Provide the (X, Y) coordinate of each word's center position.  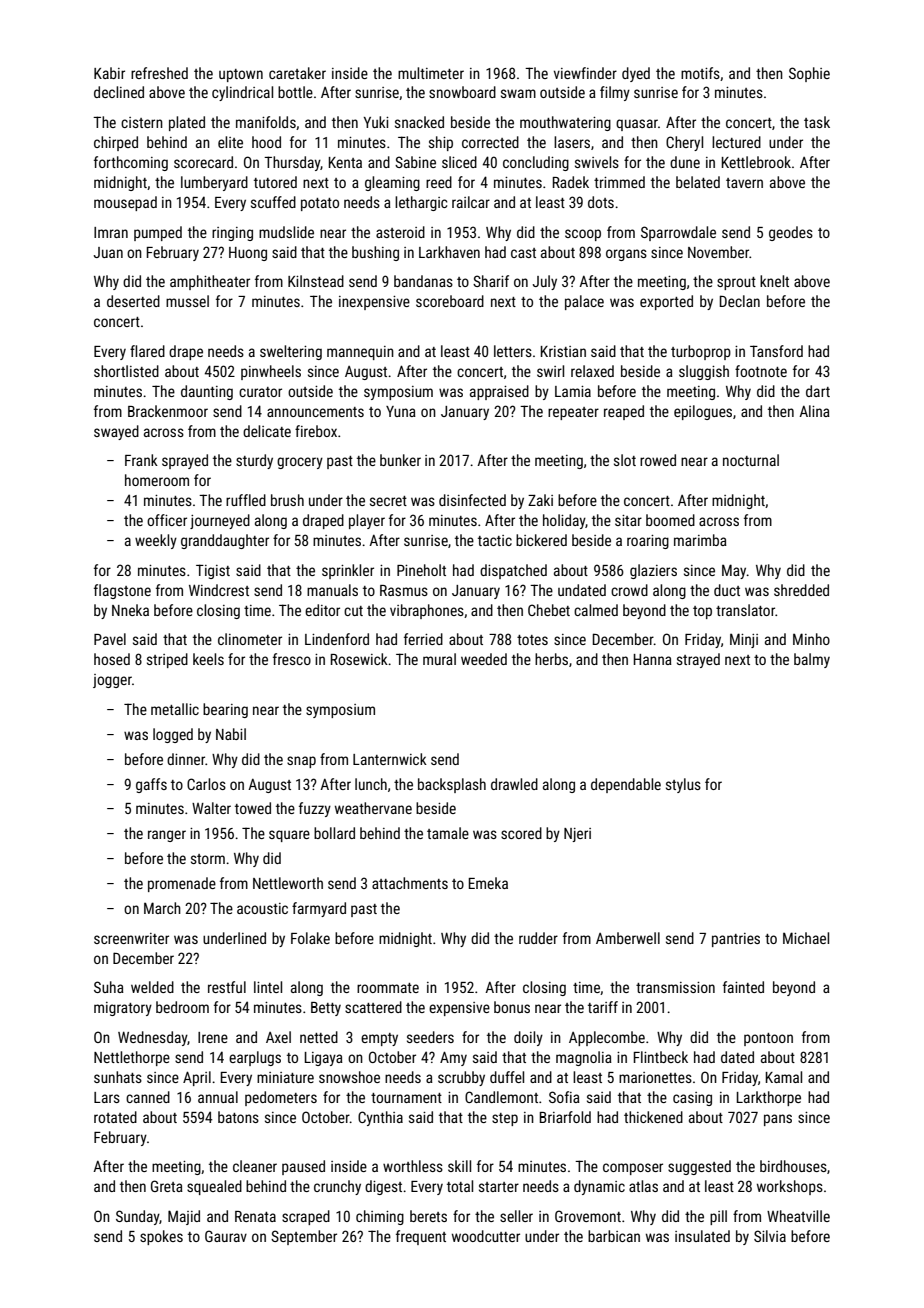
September (304, 1237)
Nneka (130, 610)
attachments (410, 883)
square (289, 836)
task (817, 122)
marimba (700, 540)
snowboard (462, 92)
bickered (541, 540)
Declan (740, 301)
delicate (267, 431)
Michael (806, 938)
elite (230, 142)
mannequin (360, 353)
